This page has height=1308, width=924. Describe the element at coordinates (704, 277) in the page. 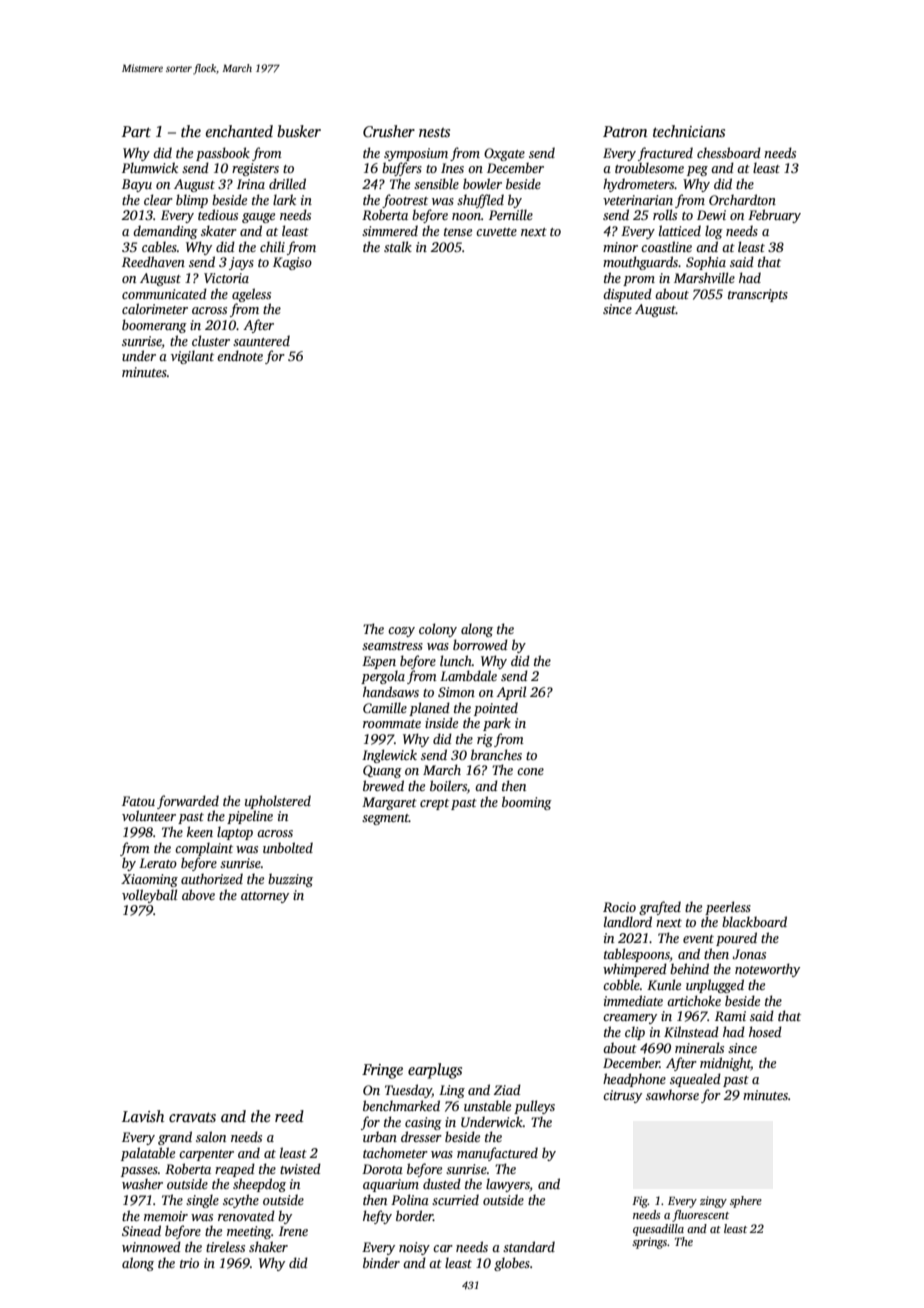

I see `Marshville` at that location.
